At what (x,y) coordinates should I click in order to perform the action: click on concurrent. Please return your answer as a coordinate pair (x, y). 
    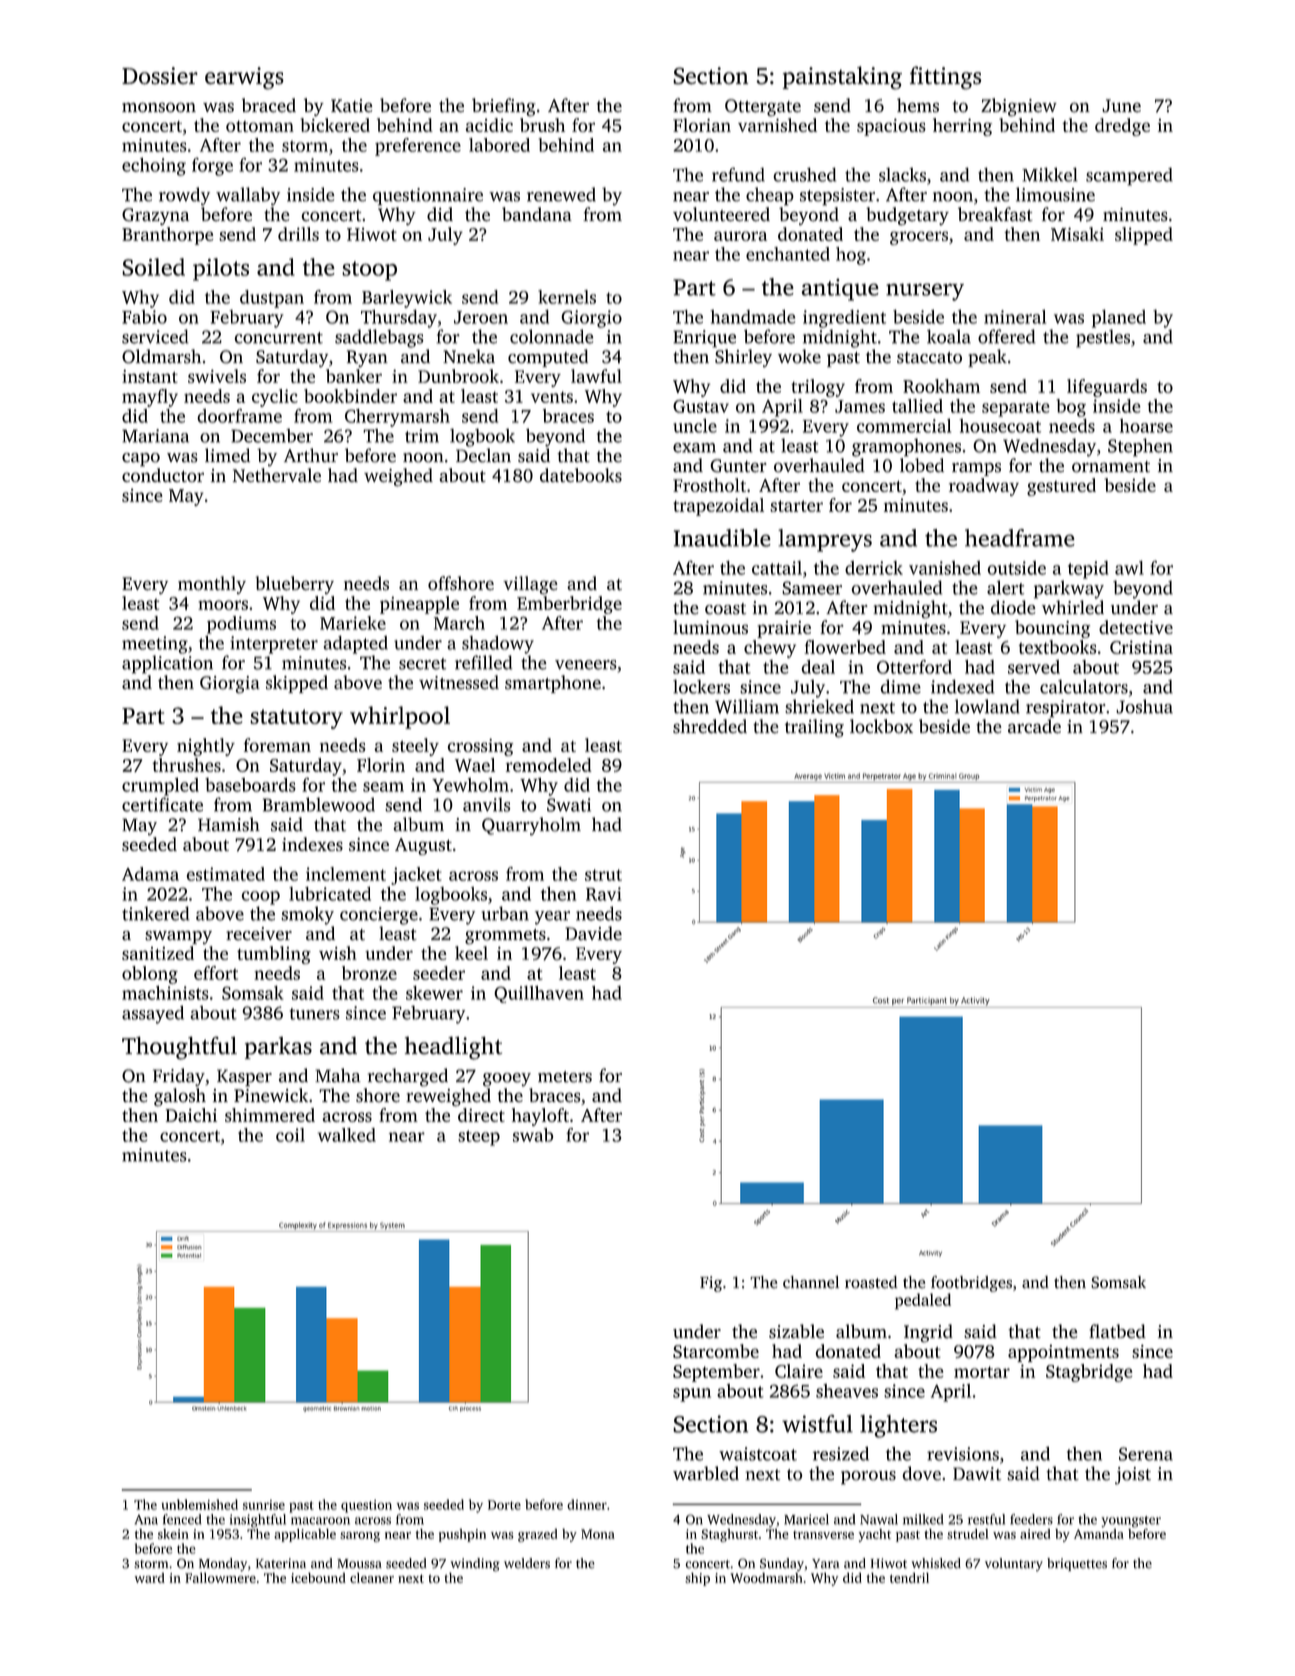
    Looking at the image, I should click on (279, 338).
